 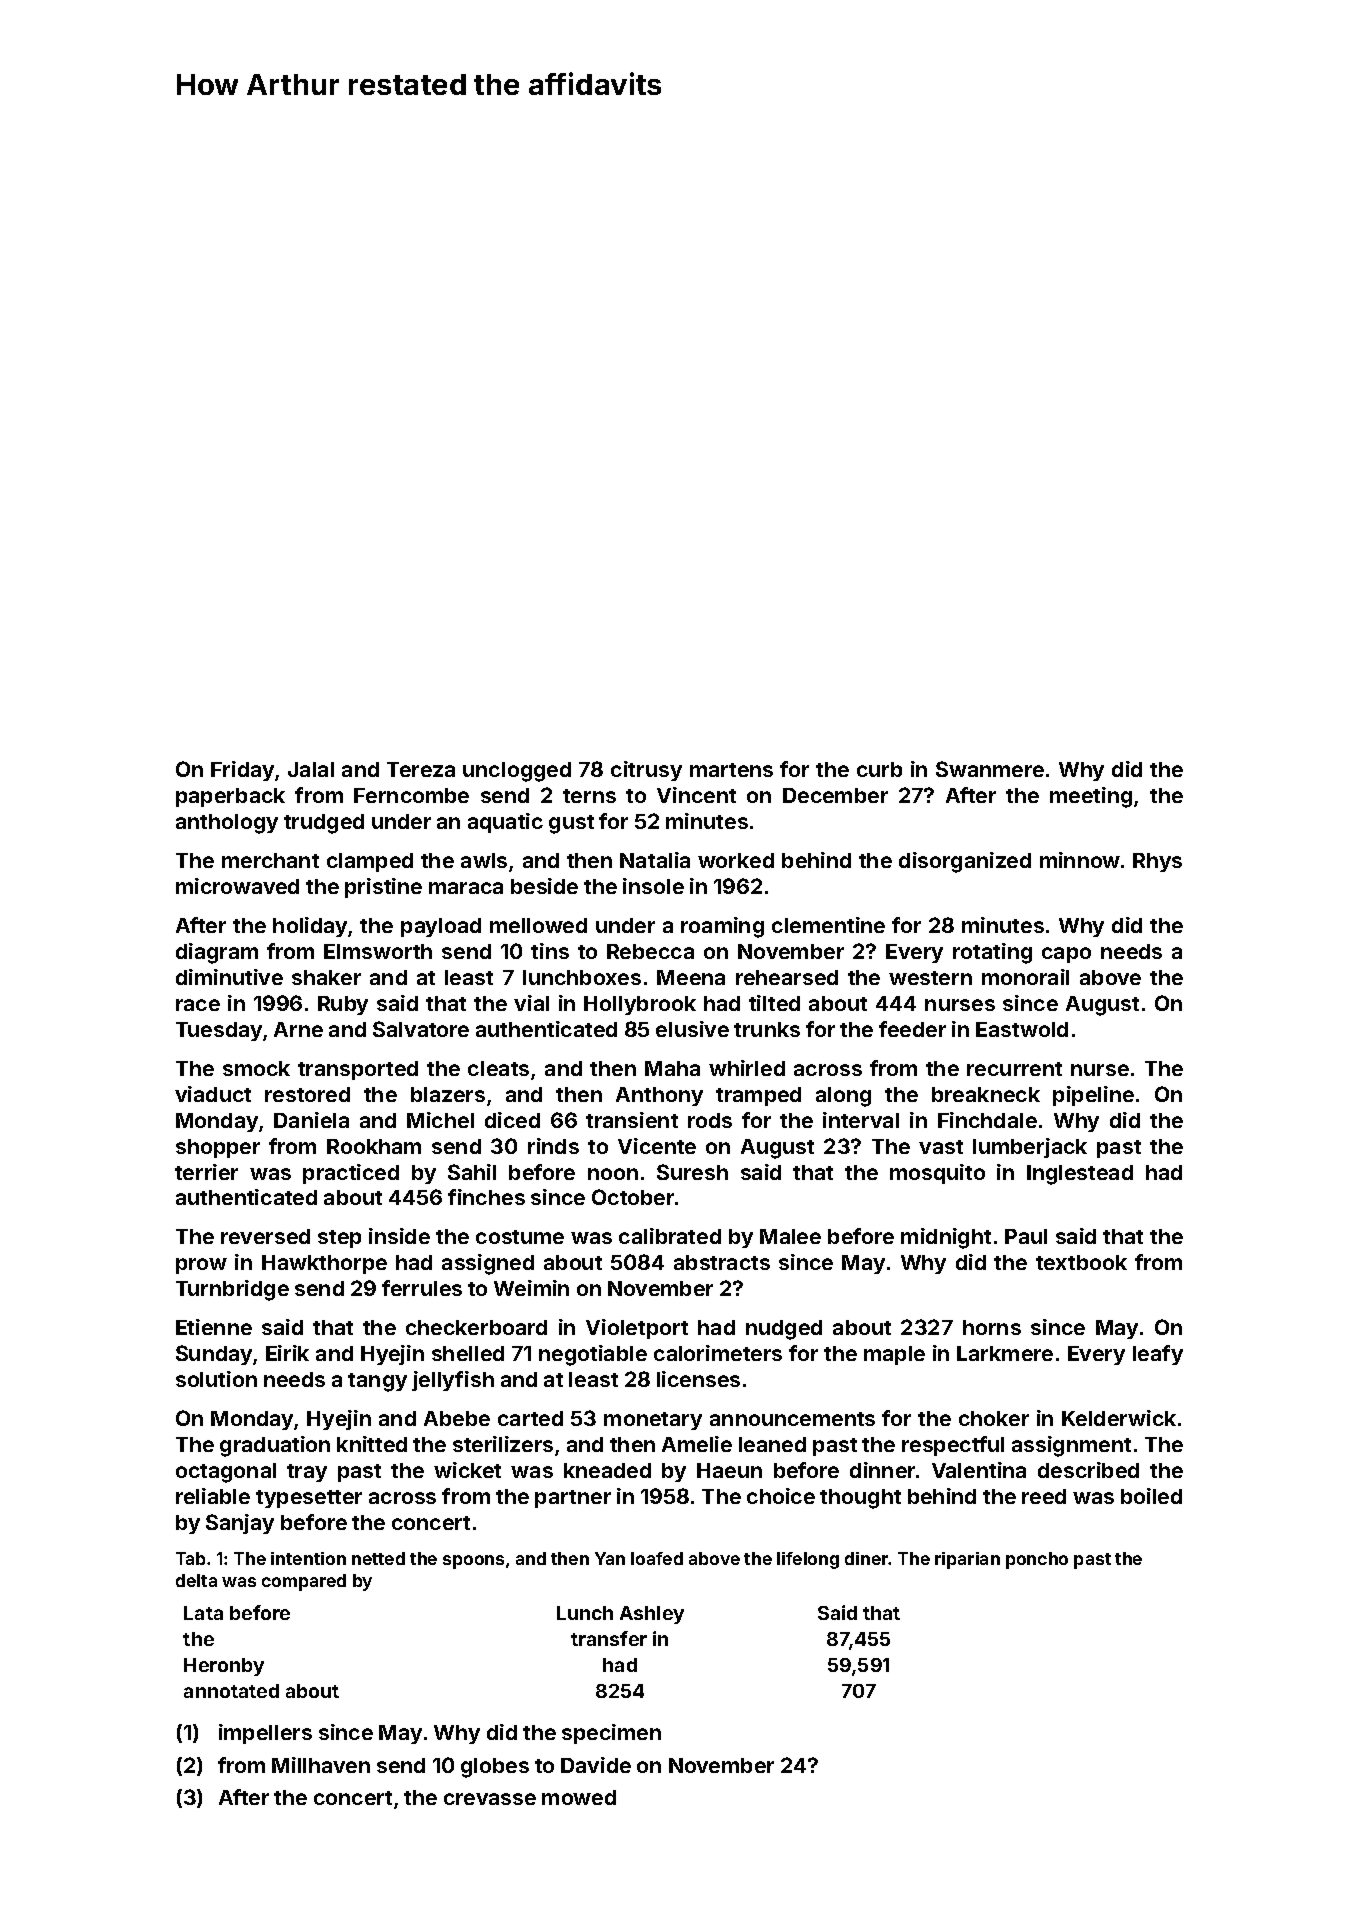 What do you see at coordinates (1037, 1560) in the document?
I see `poncho` at bounding box center [1037, 1560].
